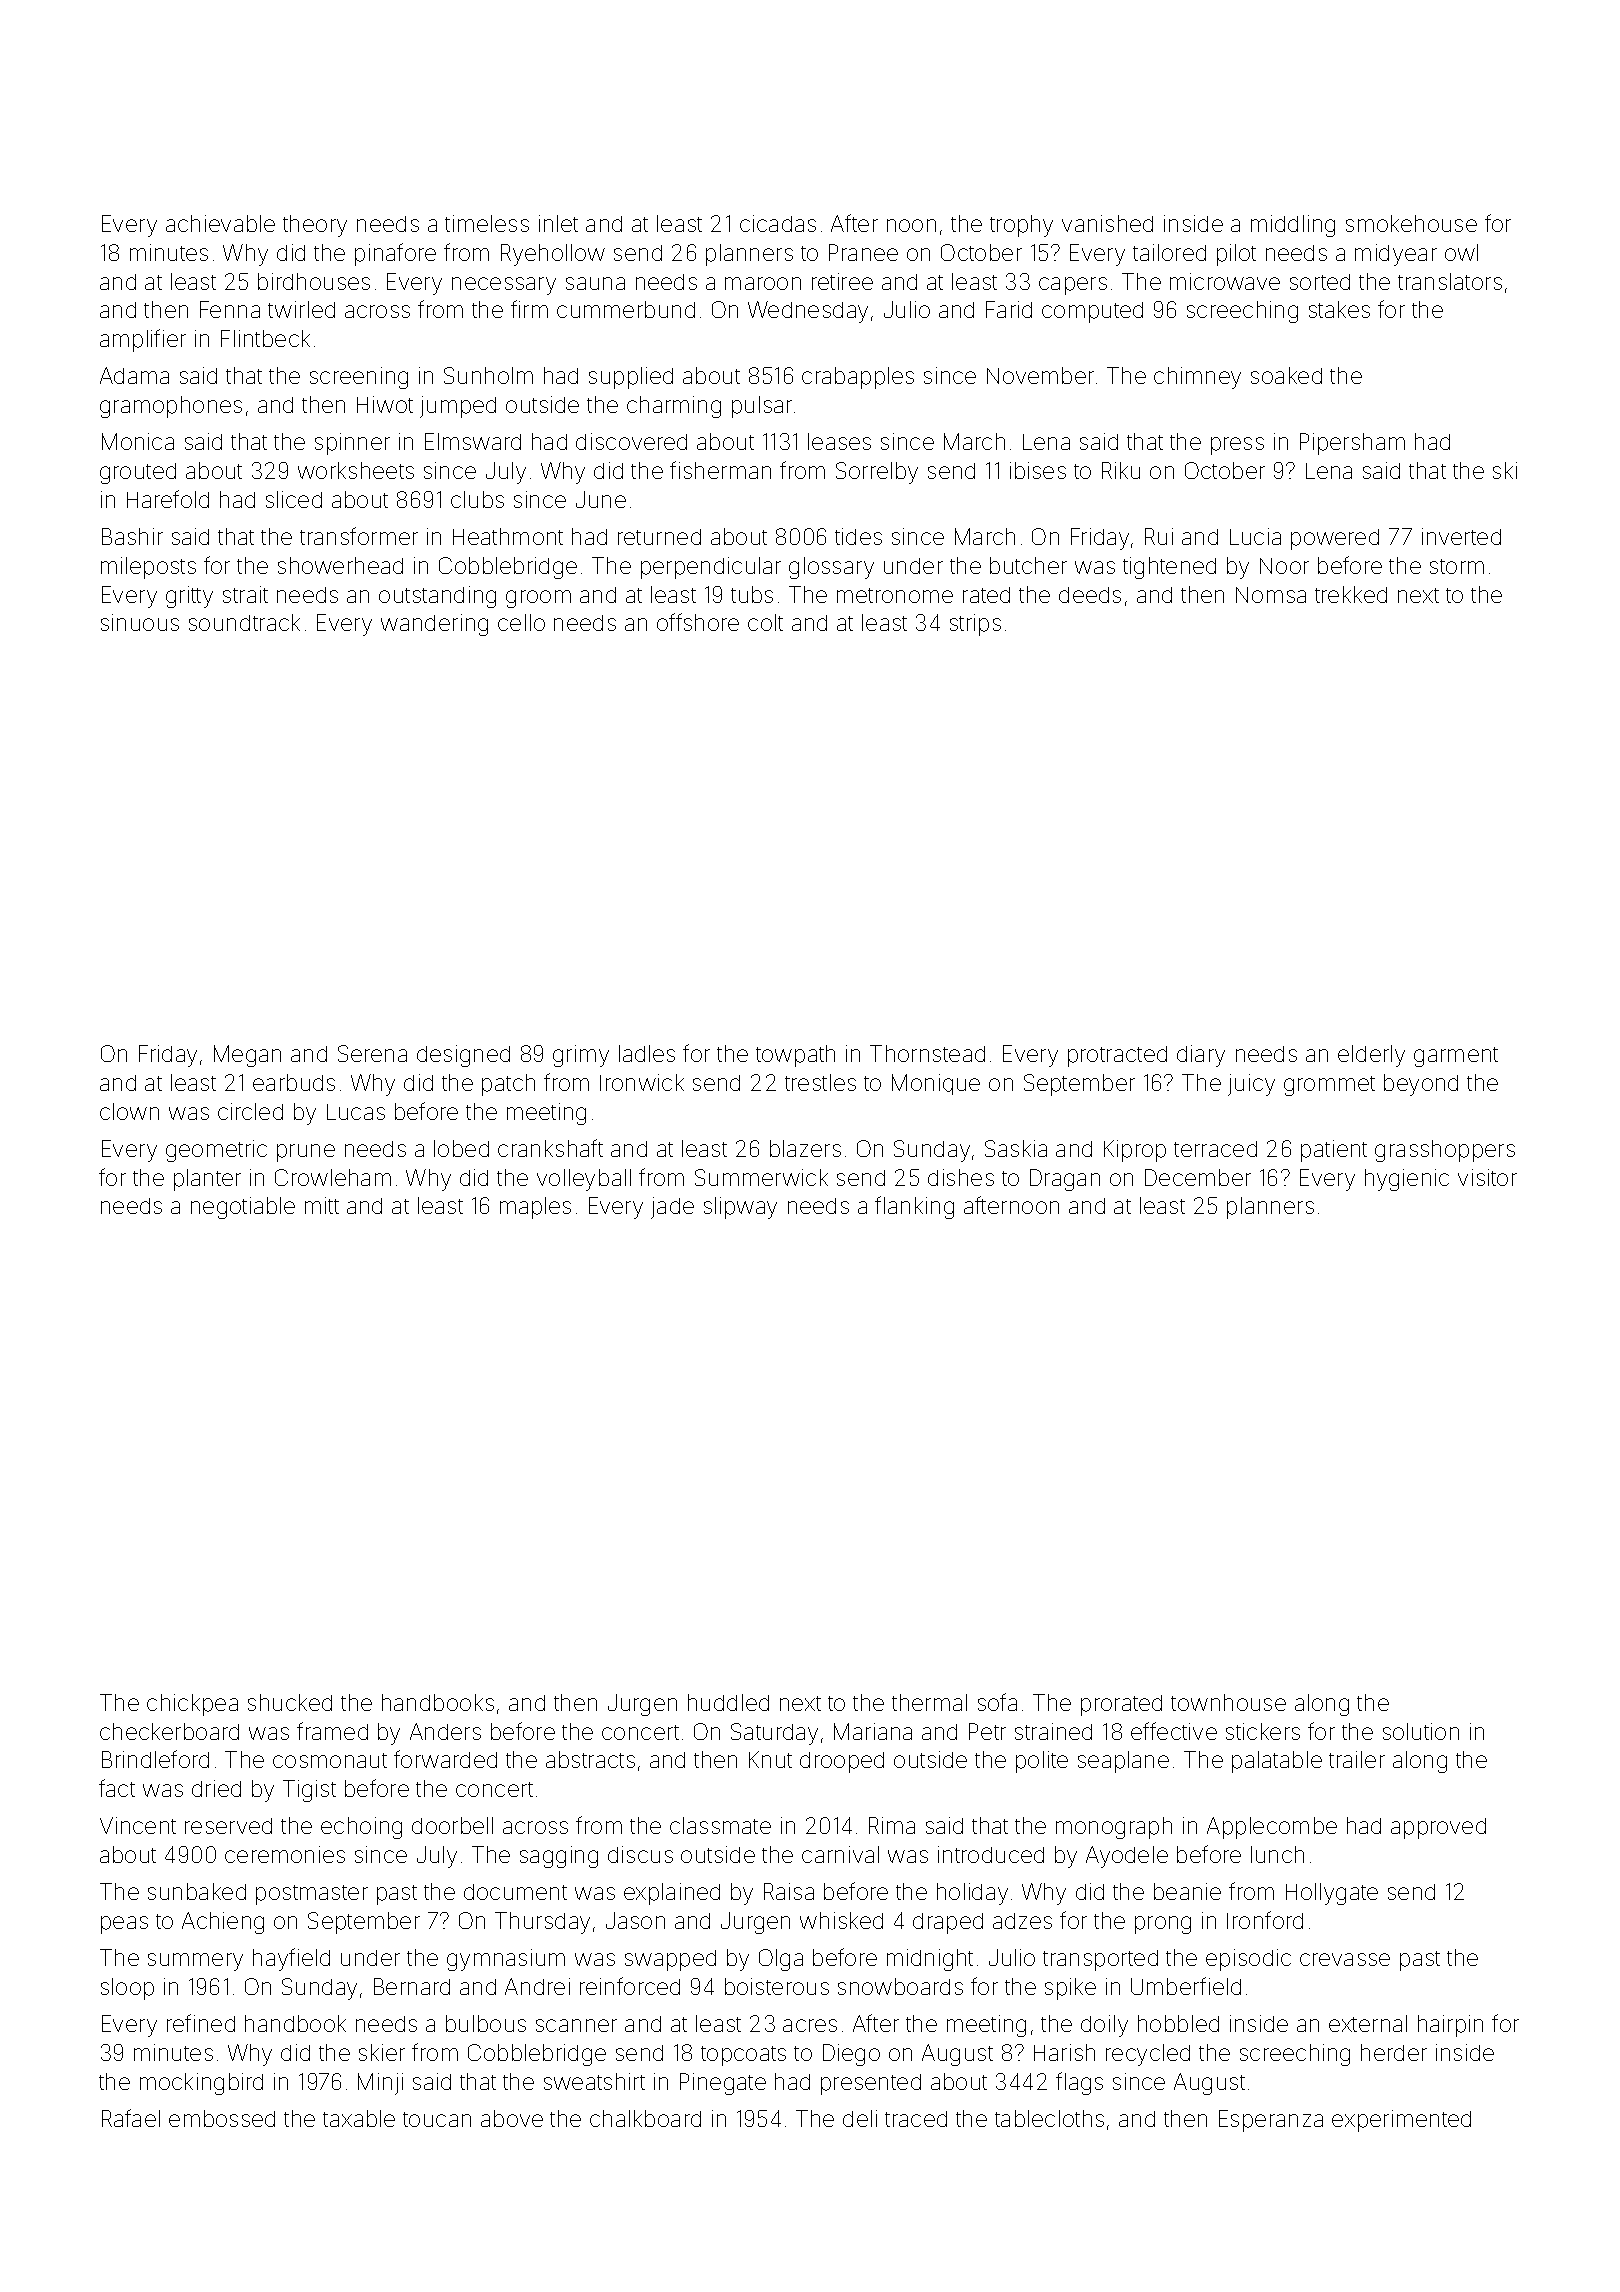 Image resolution: width=1620 pixels, height=2292 pixels. What do you see at coordinates (243, 1208) in the screenshot?
I see `negotiable` at bounding box center [243, 1208].
